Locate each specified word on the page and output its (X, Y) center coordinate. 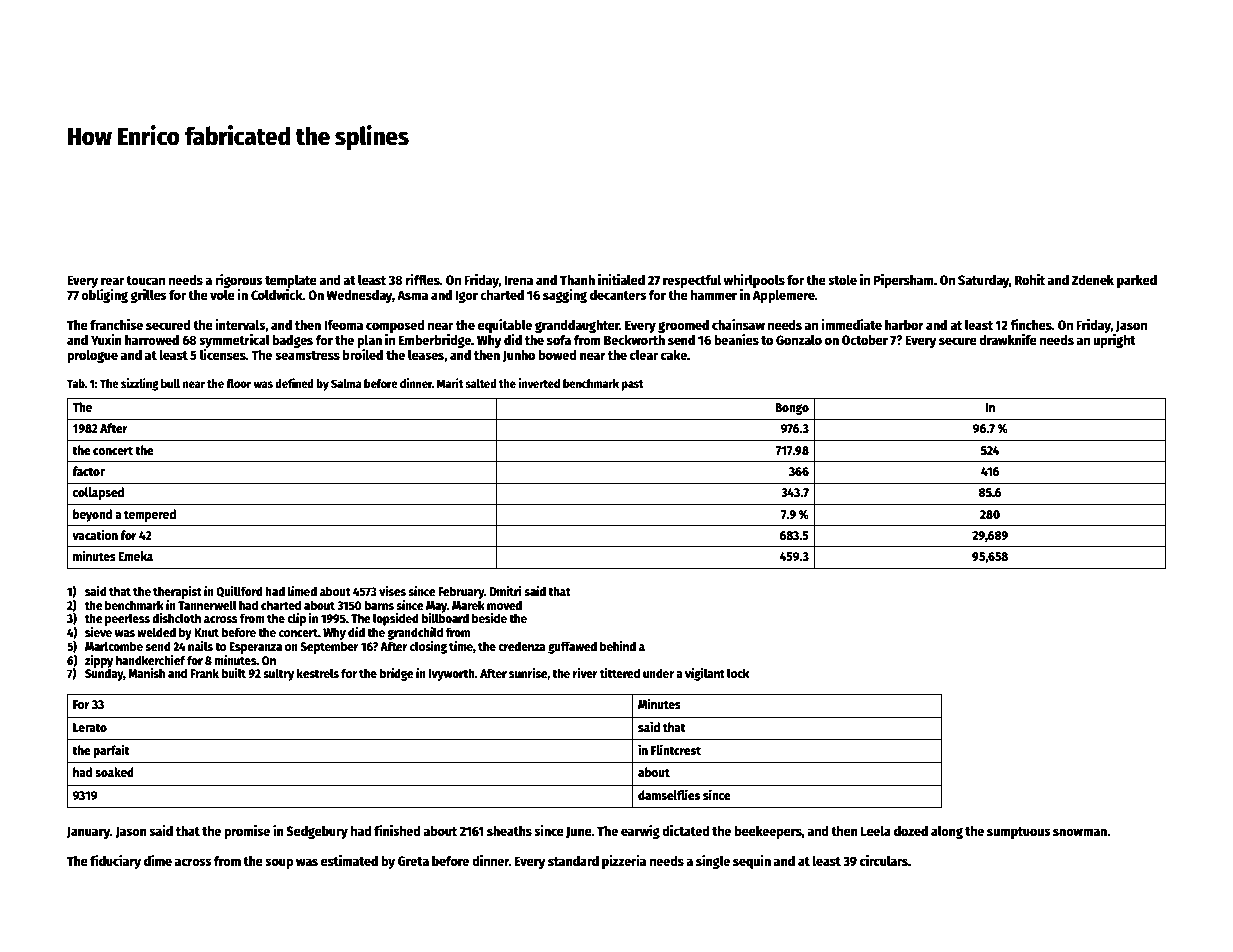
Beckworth (634, 340)
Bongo (792, 409)
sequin (752, 862)
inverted (539, 383)
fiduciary (115, 862)
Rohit (1030, 279)
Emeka (135, 556)
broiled (363, 354)
